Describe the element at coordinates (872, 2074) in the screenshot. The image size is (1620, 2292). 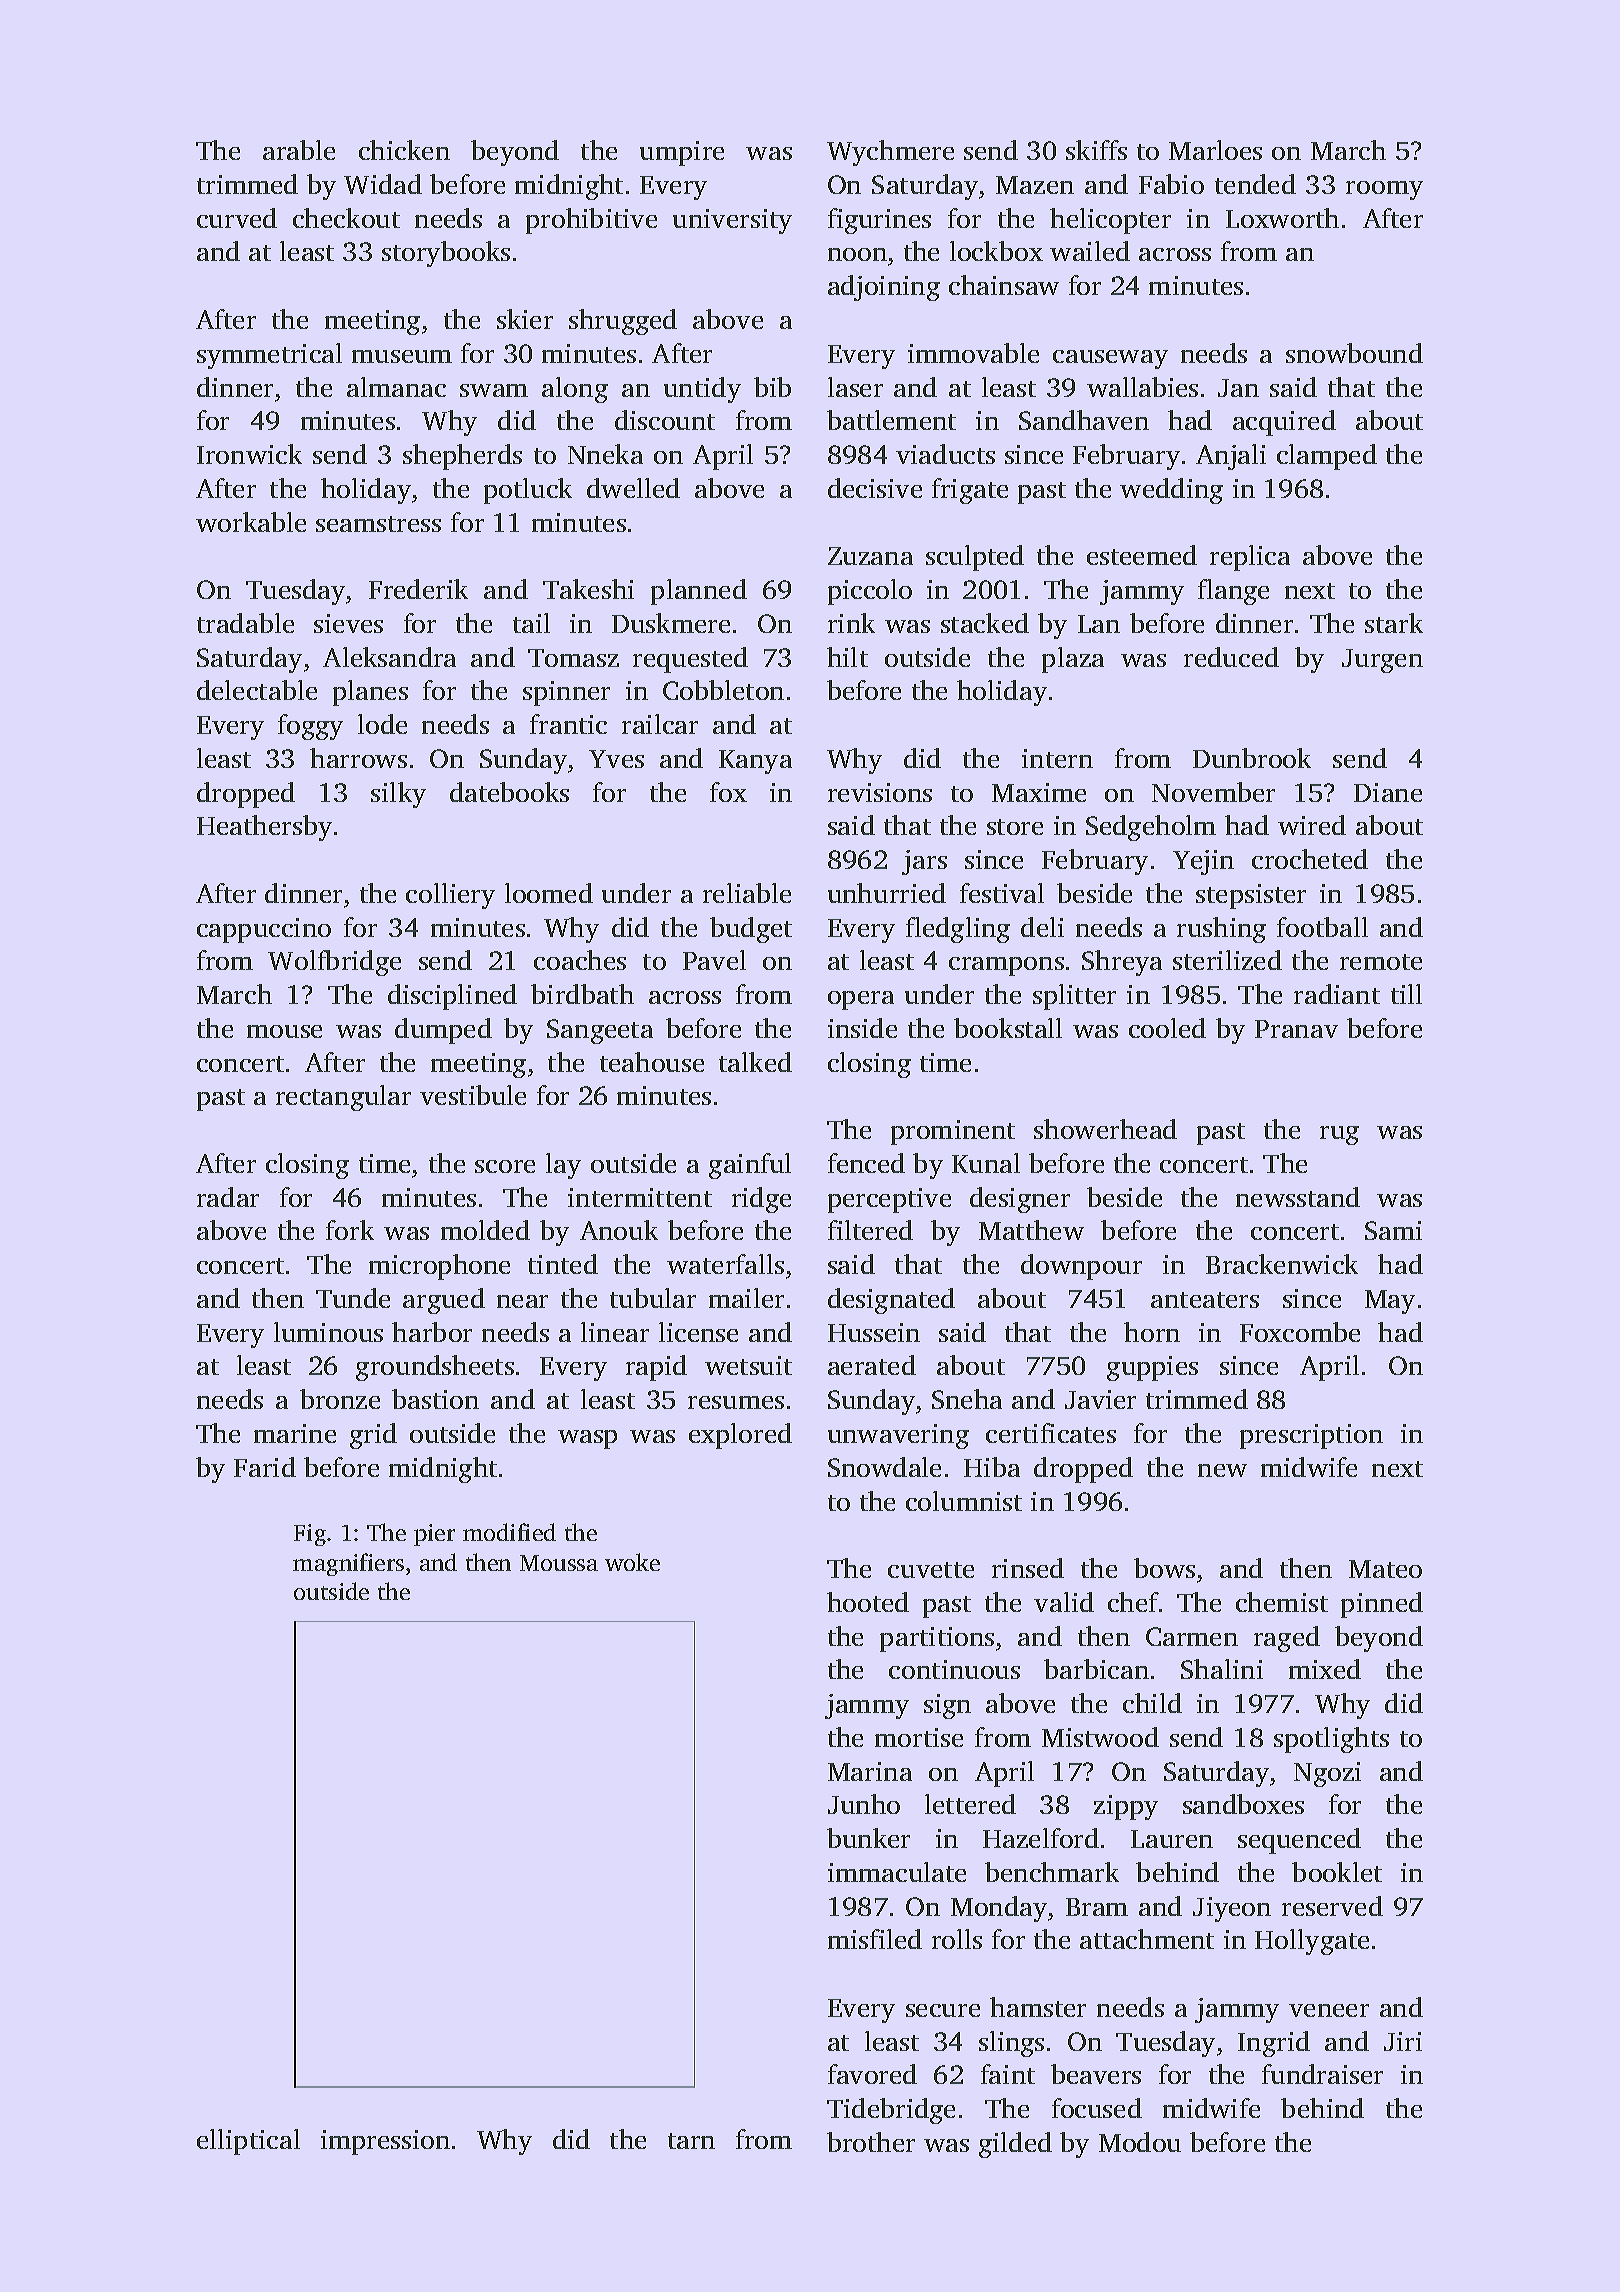
I see `favored` at that location.
